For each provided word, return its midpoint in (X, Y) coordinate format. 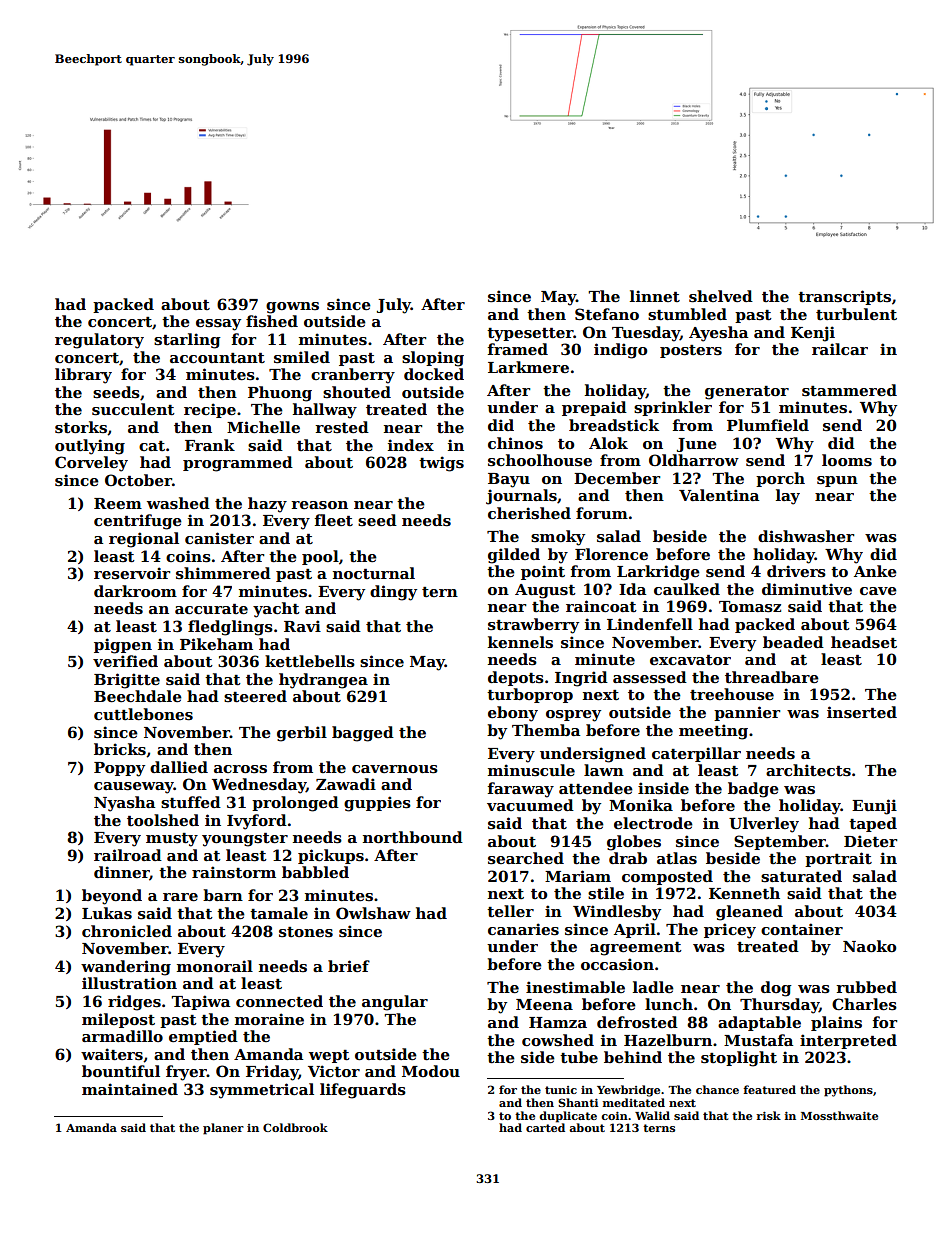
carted (545, 1127)
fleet (334, 520)
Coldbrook (295, 1127)
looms (847, 460)
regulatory (99, 341)
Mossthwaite (839, 1115)
